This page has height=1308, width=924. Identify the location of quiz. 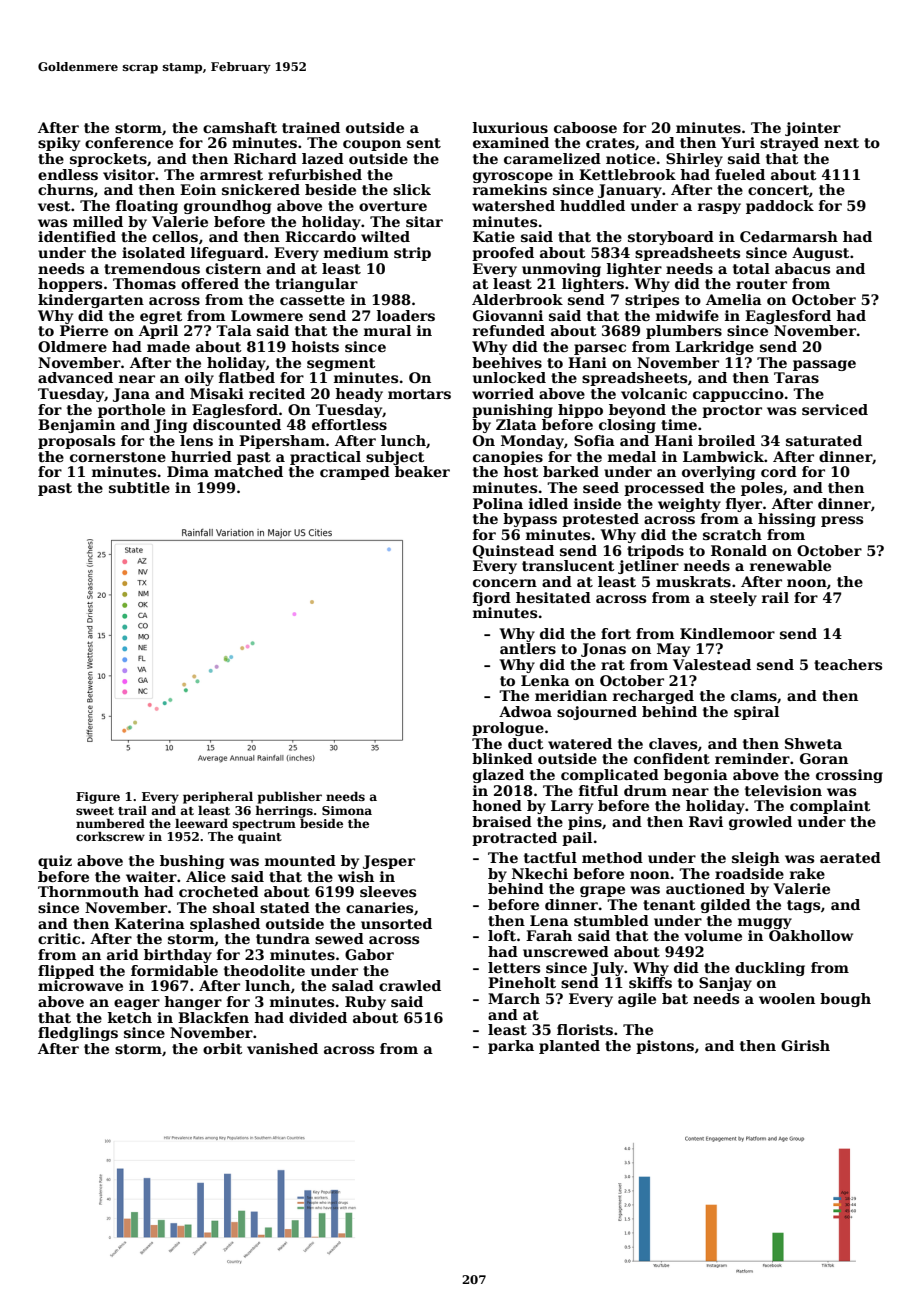
(55, 862).
